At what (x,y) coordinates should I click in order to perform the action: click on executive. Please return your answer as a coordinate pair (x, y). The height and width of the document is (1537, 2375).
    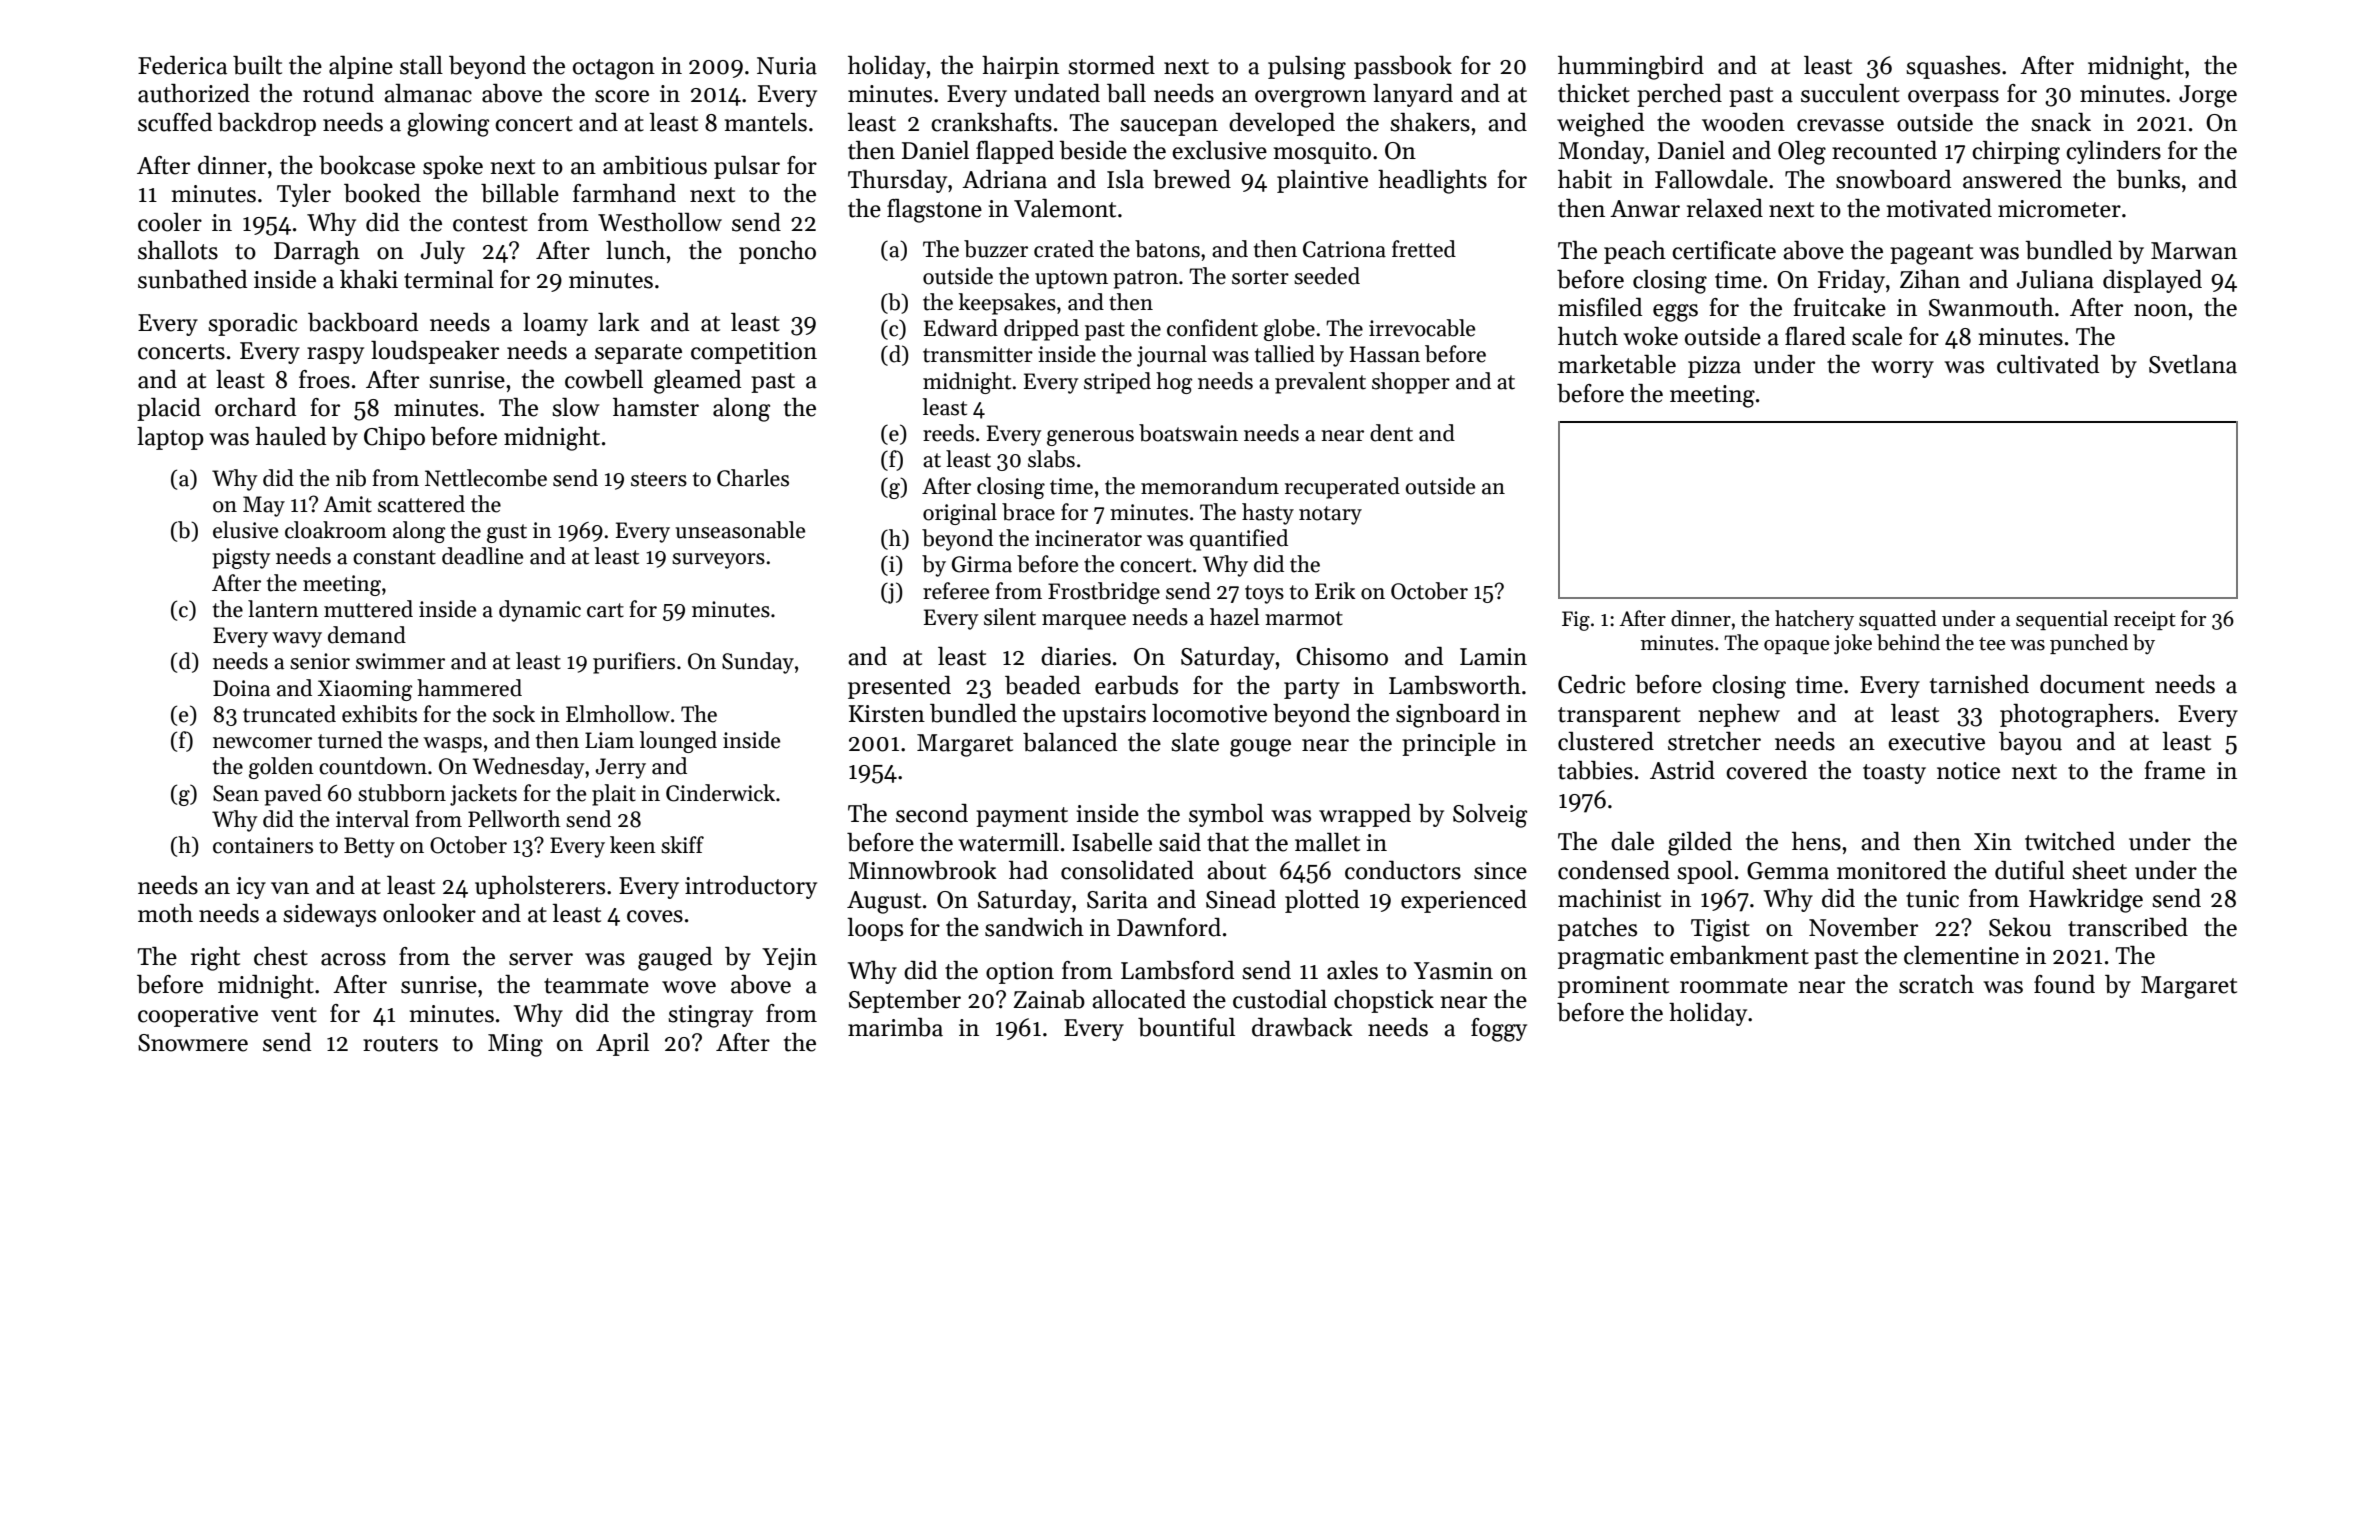
    Looking at the image, I should click on (1936, 742).
